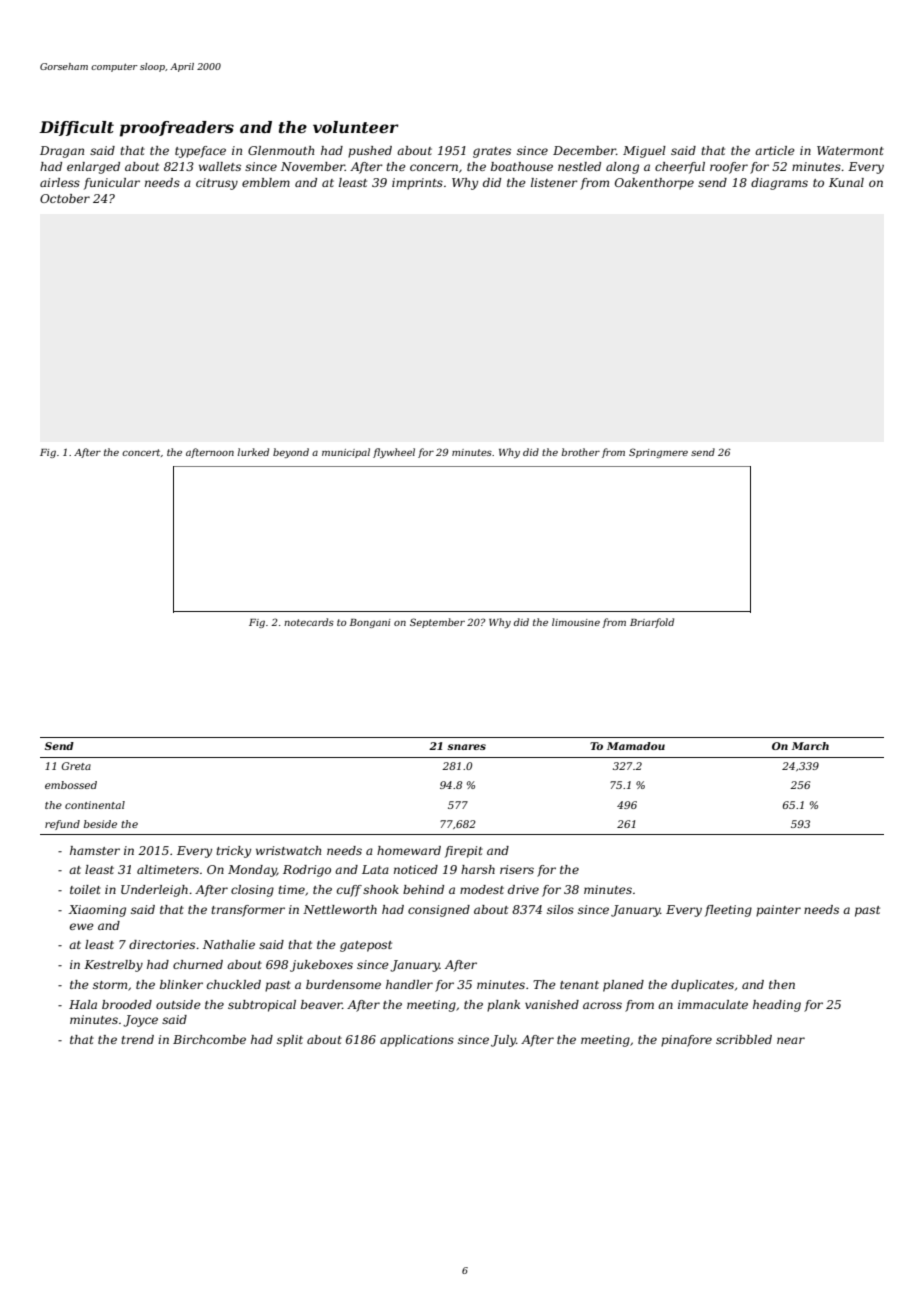 The image size is (924, 1308). I want to click on notecards, so click(309, 622).
